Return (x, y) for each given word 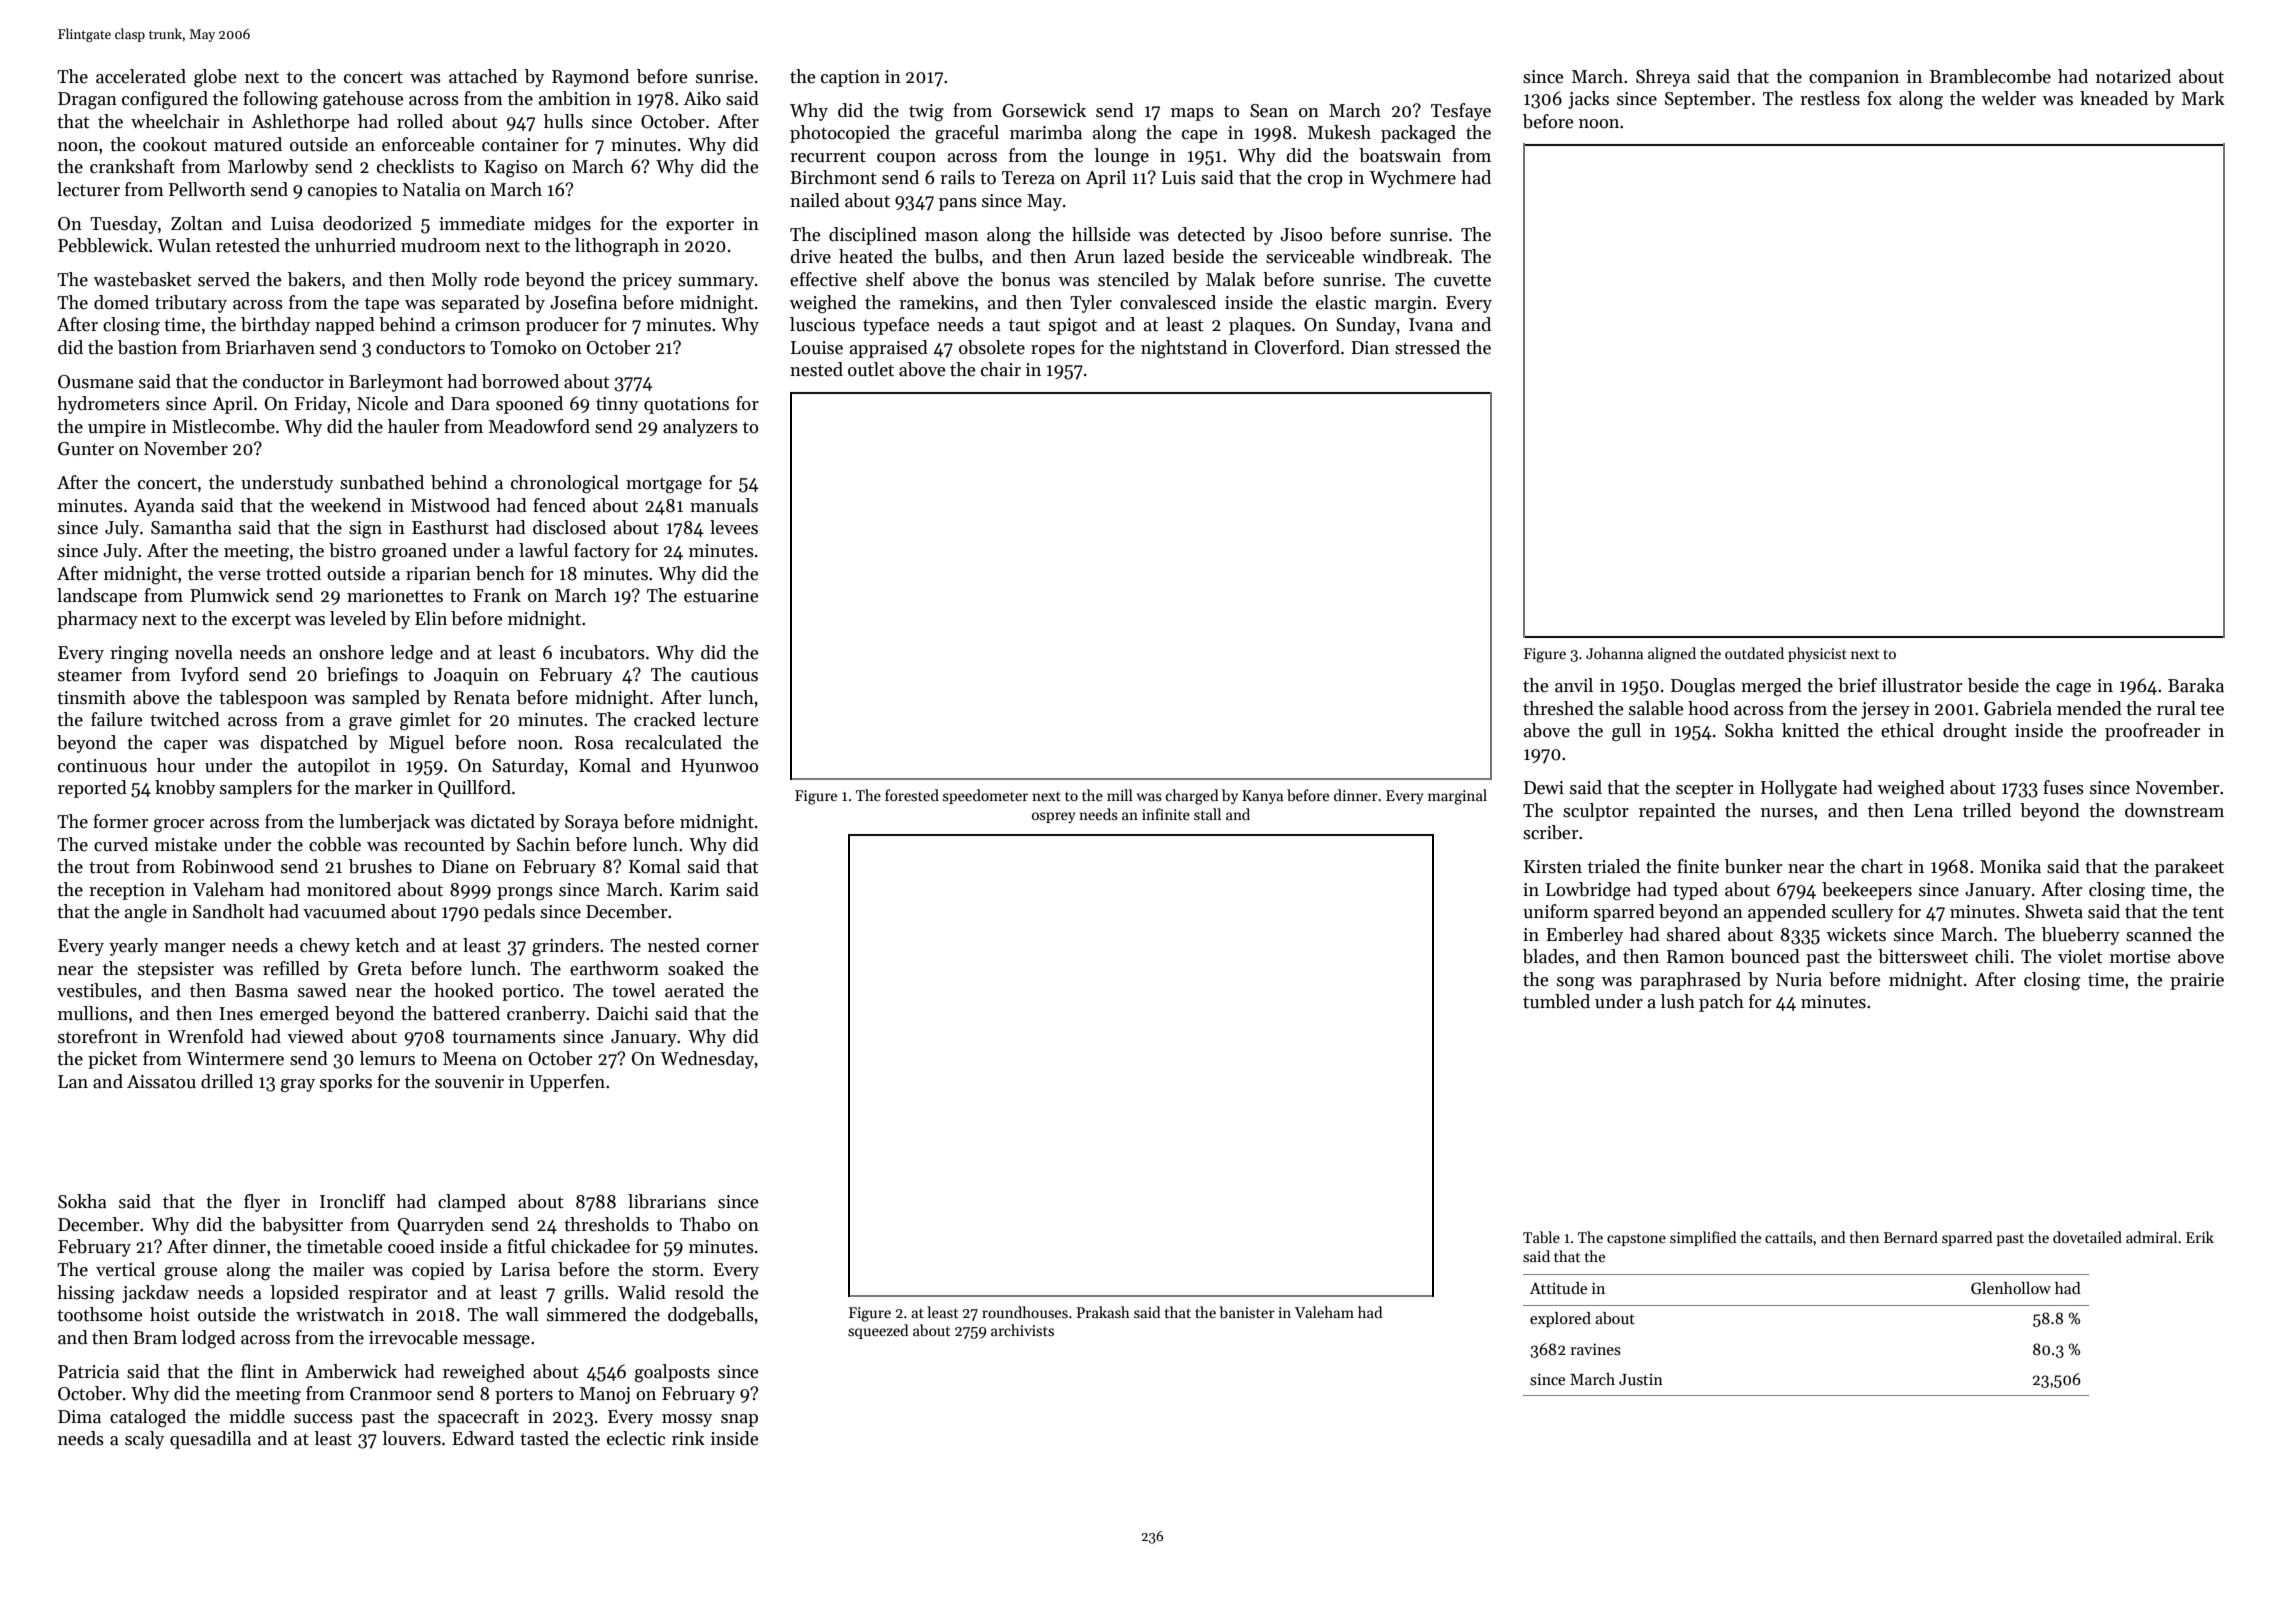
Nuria (1799, 980)
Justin (1641, 1379)
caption (850, 78)
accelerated (141, 76)
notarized (2133, 76)
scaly (144, 1440)
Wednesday (707, 1060)
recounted (444, 844)
